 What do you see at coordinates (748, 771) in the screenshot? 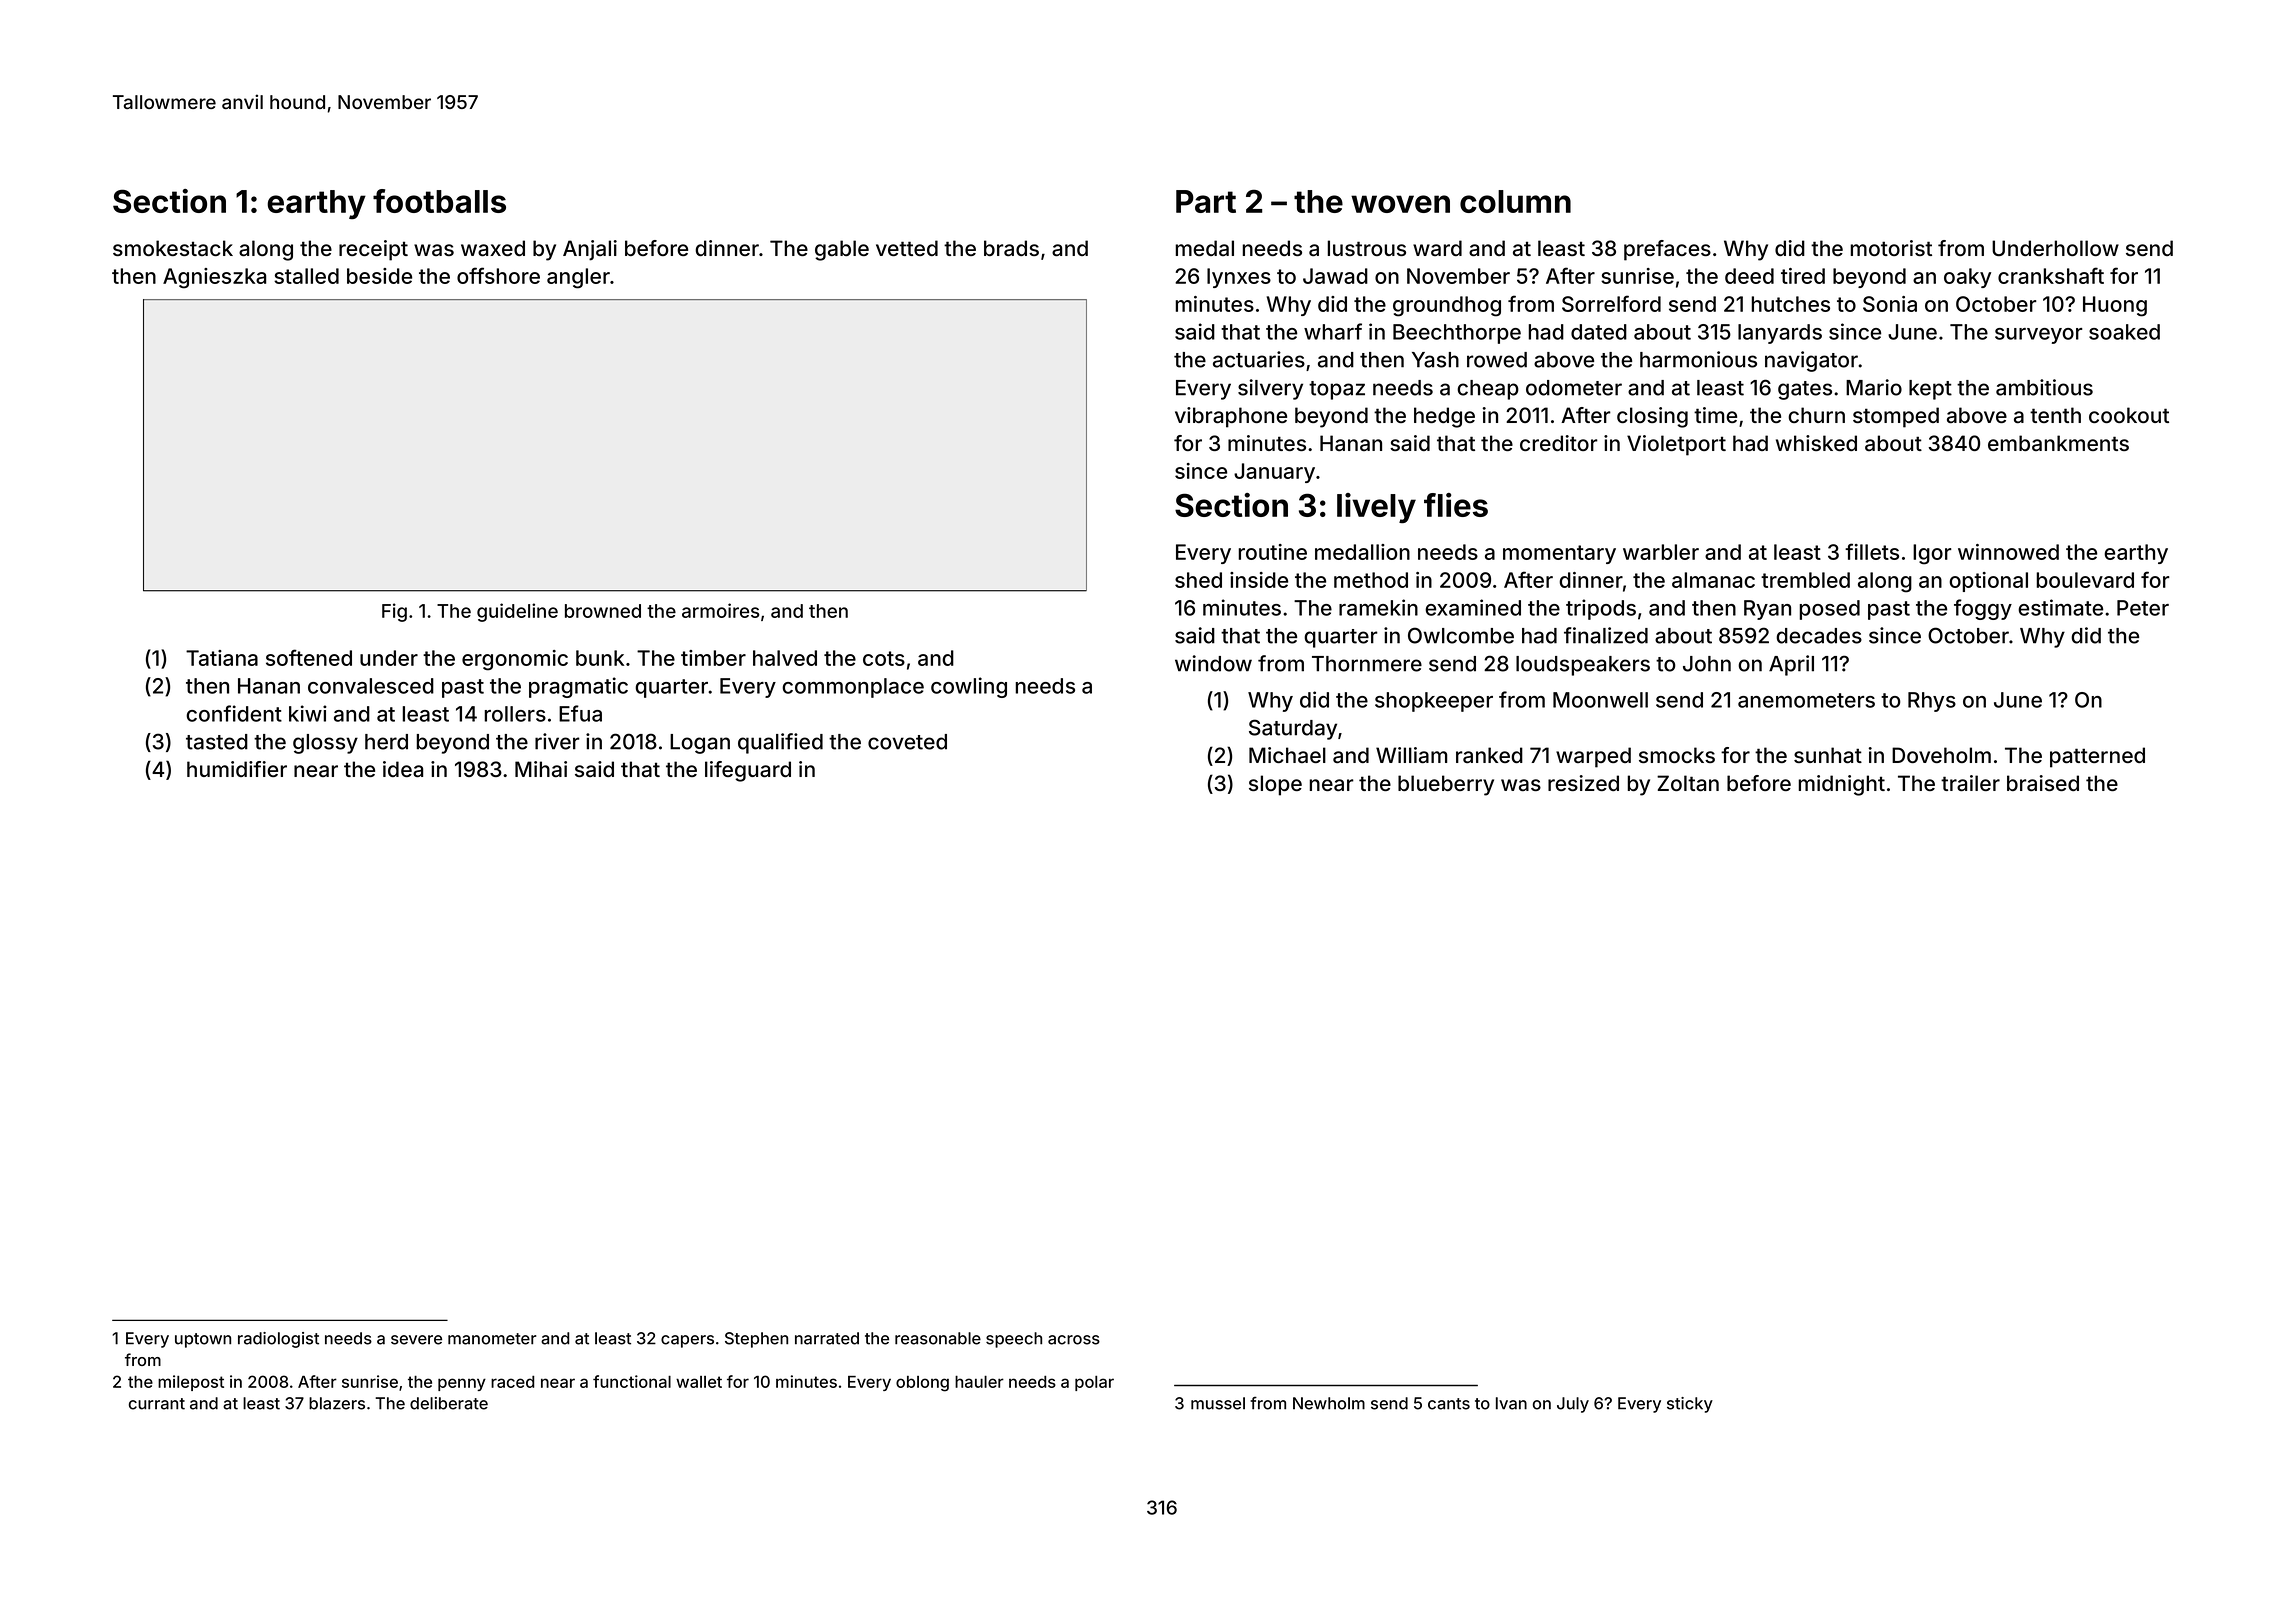
I see `lifeguard` at bounding box center [748, 771].
